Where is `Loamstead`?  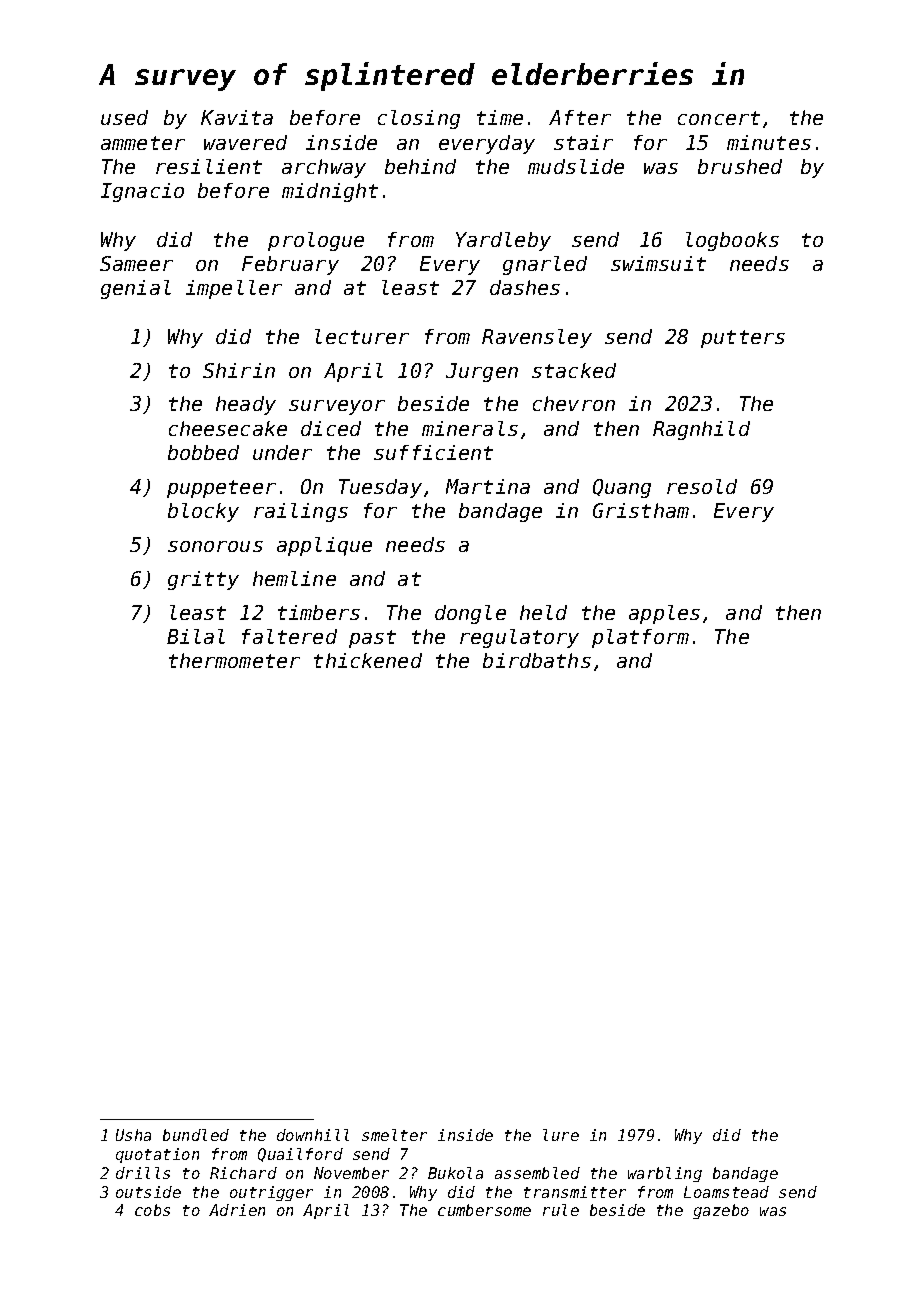 Loamstead is located at coordinates (726, 1192).
